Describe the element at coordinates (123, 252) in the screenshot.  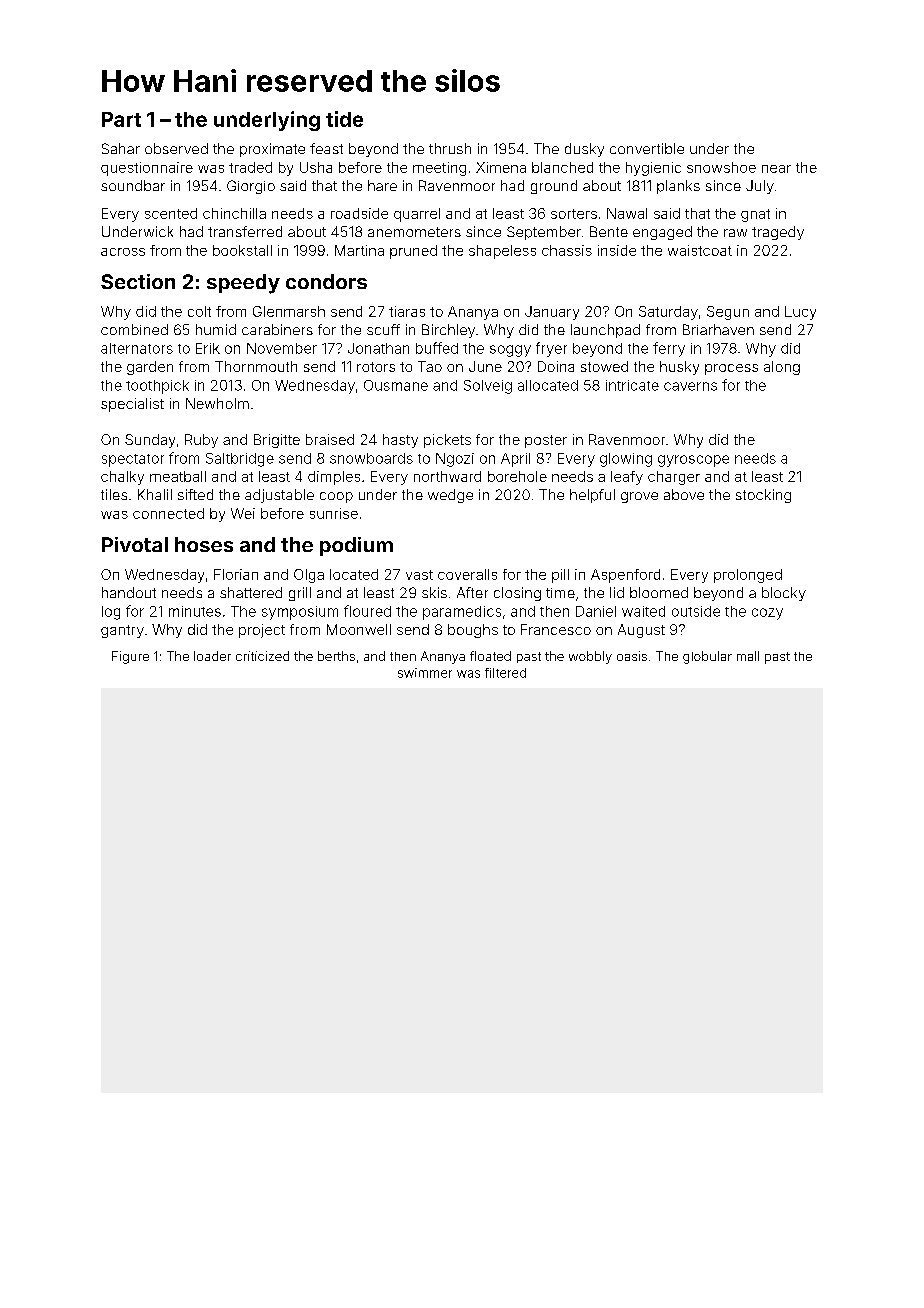
I see `across` at that location.
